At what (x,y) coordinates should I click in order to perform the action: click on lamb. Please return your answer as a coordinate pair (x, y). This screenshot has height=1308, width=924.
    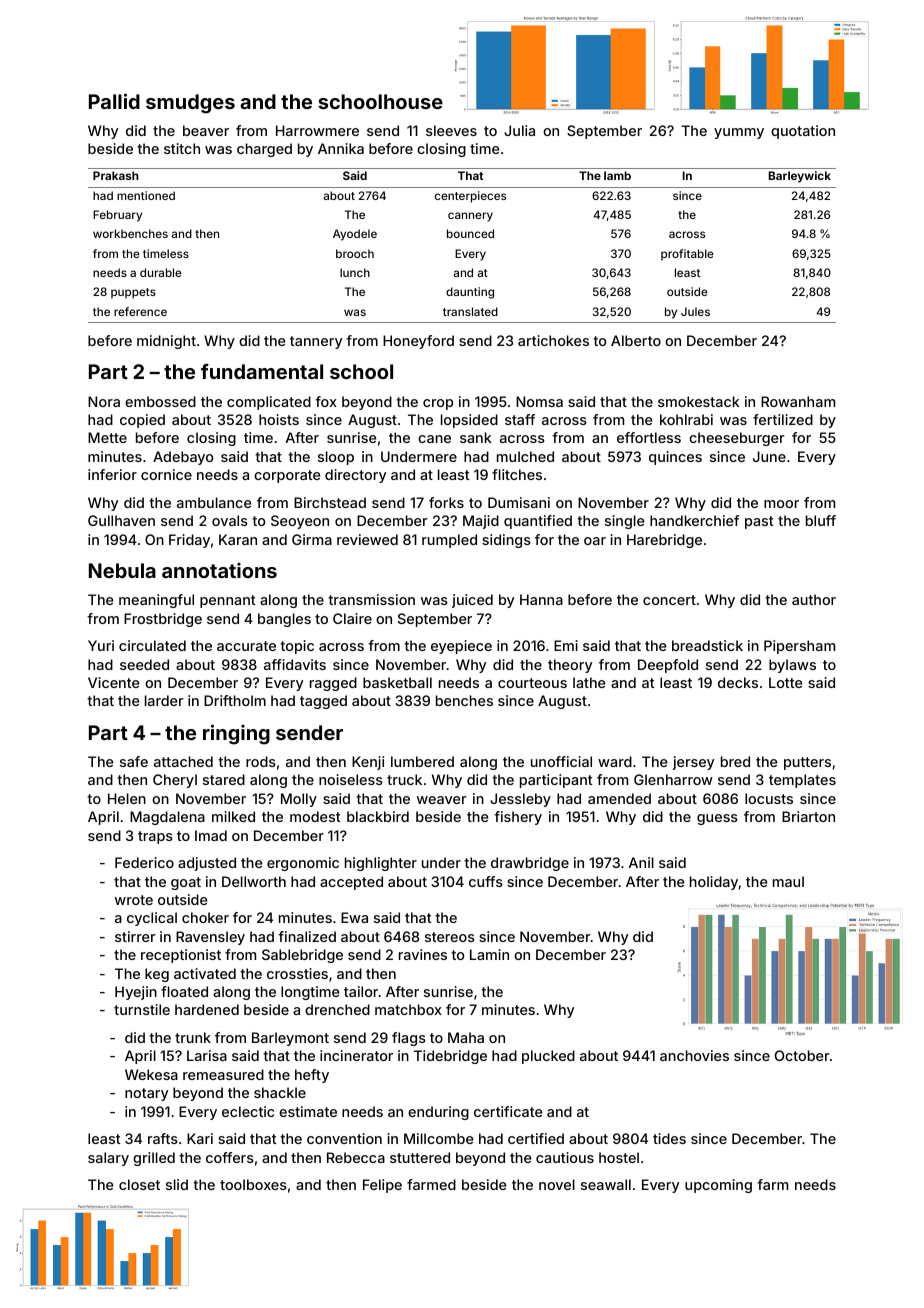
    Looking at the image, I should click on (617, 175).
